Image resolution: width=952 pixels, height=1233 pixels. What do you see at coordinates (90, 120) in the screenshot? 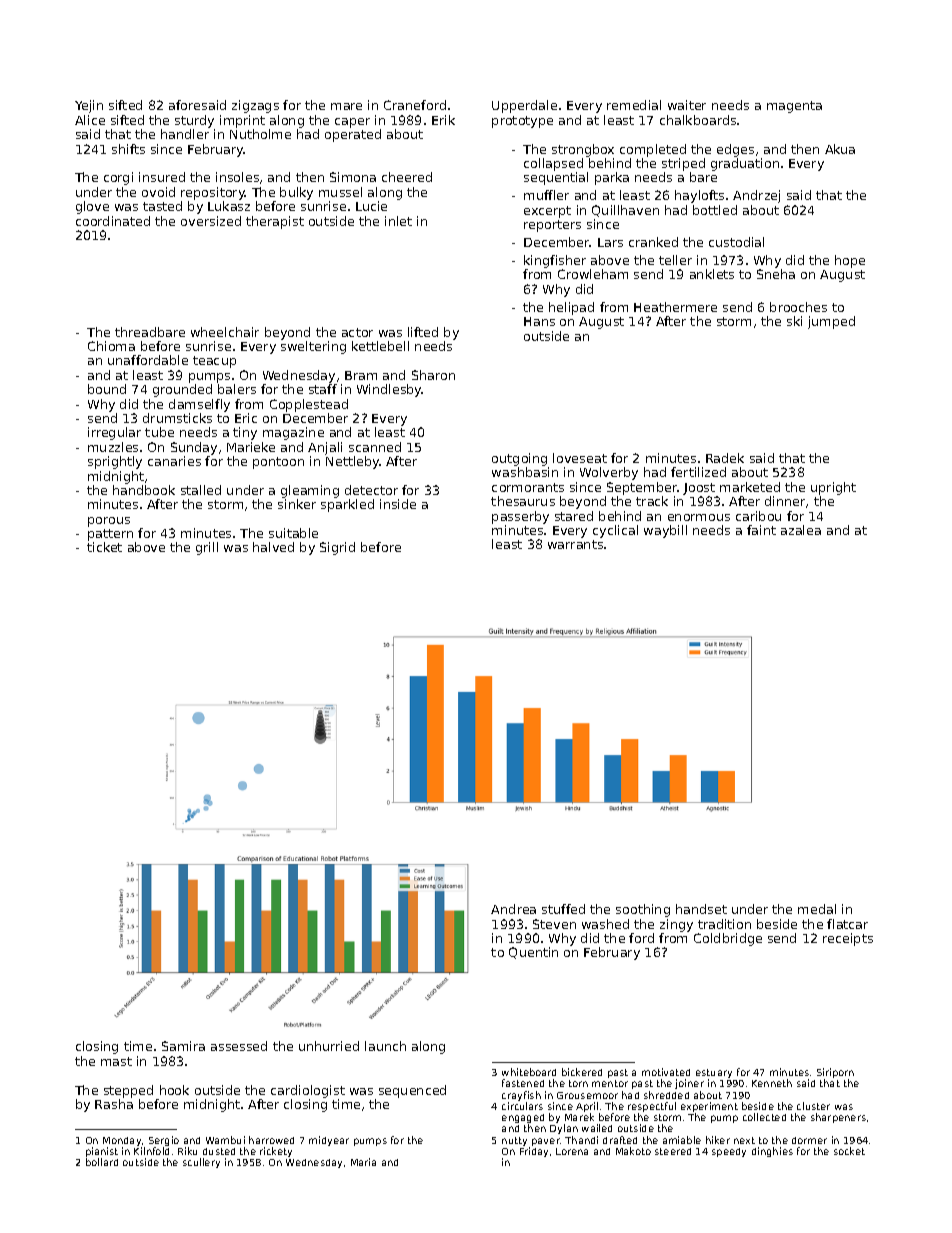
I see `Alice` at bounding box center [90, 120].
